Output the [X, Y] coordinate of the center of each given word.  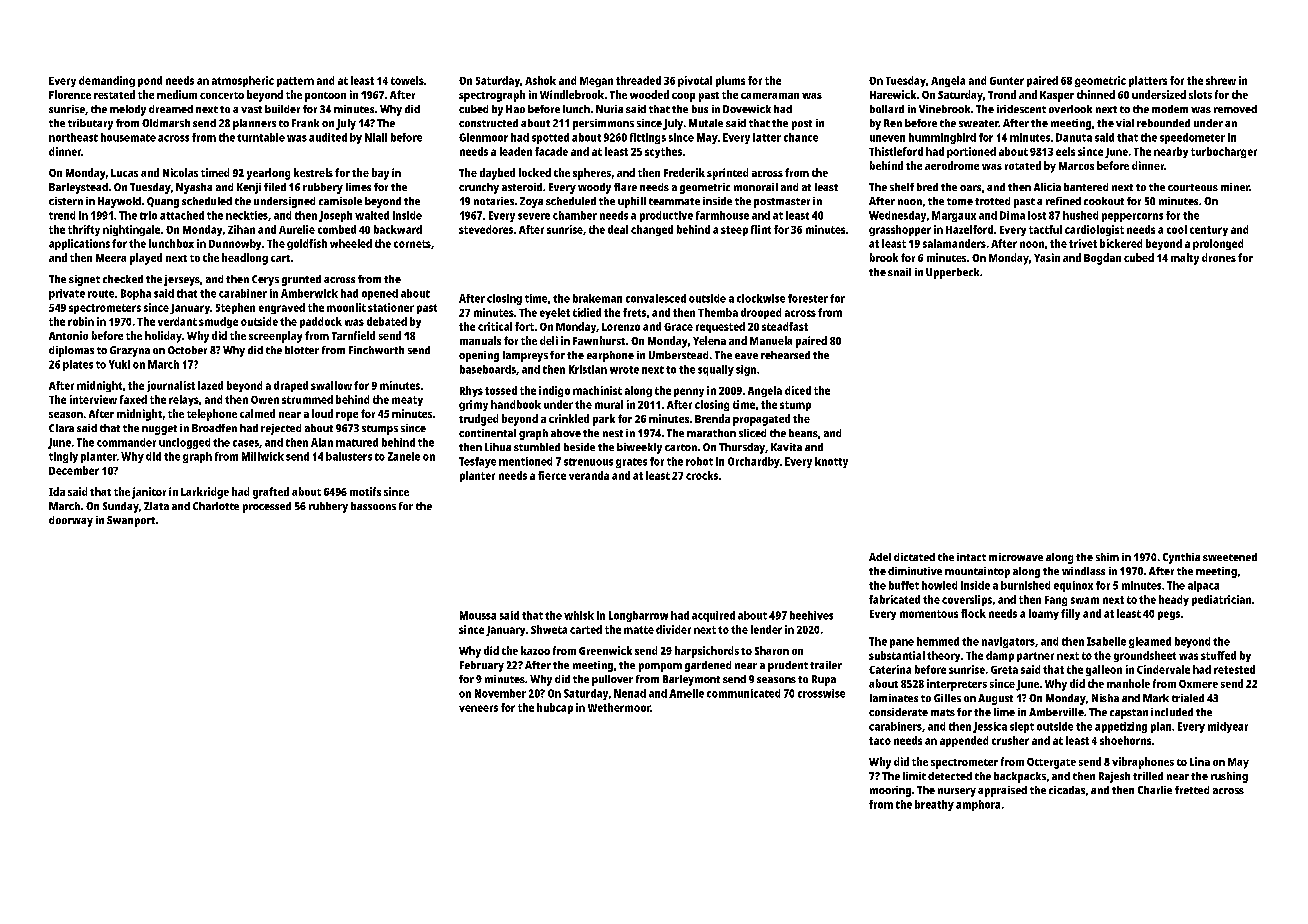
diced [798, 390]
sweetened [1230, 557]
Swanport [131, 521]
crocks [702, 475]
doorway [71, 521]
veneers [478, 708]
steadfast [785, 326]
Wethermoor [619, 707]
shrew [1221, 80]
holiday [163, 337]
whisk [579, 615]
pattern [295, 82]
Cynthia [1181, 558]
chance [801, 137]
